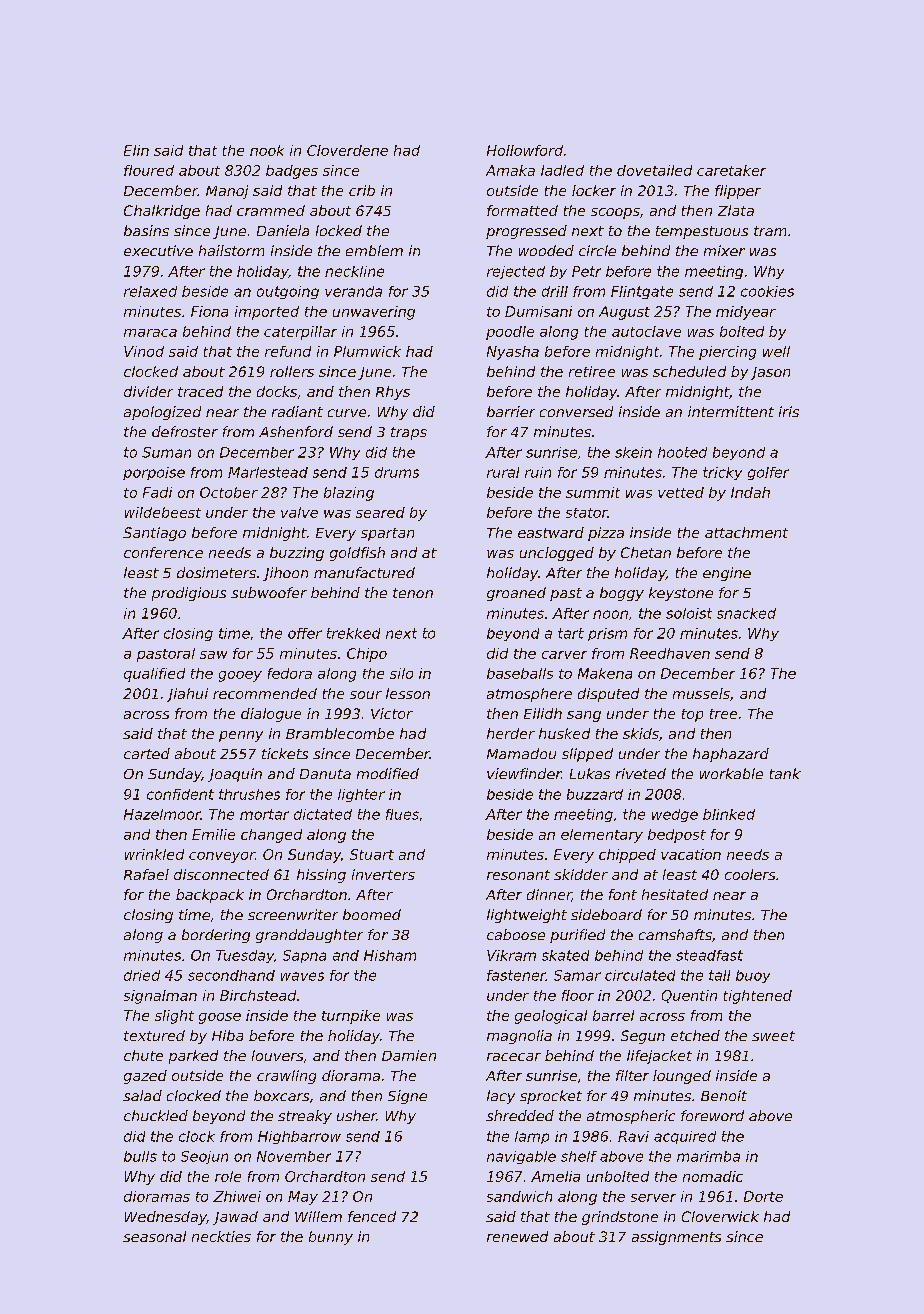  I want to click on elementary, so click(602, 836).
